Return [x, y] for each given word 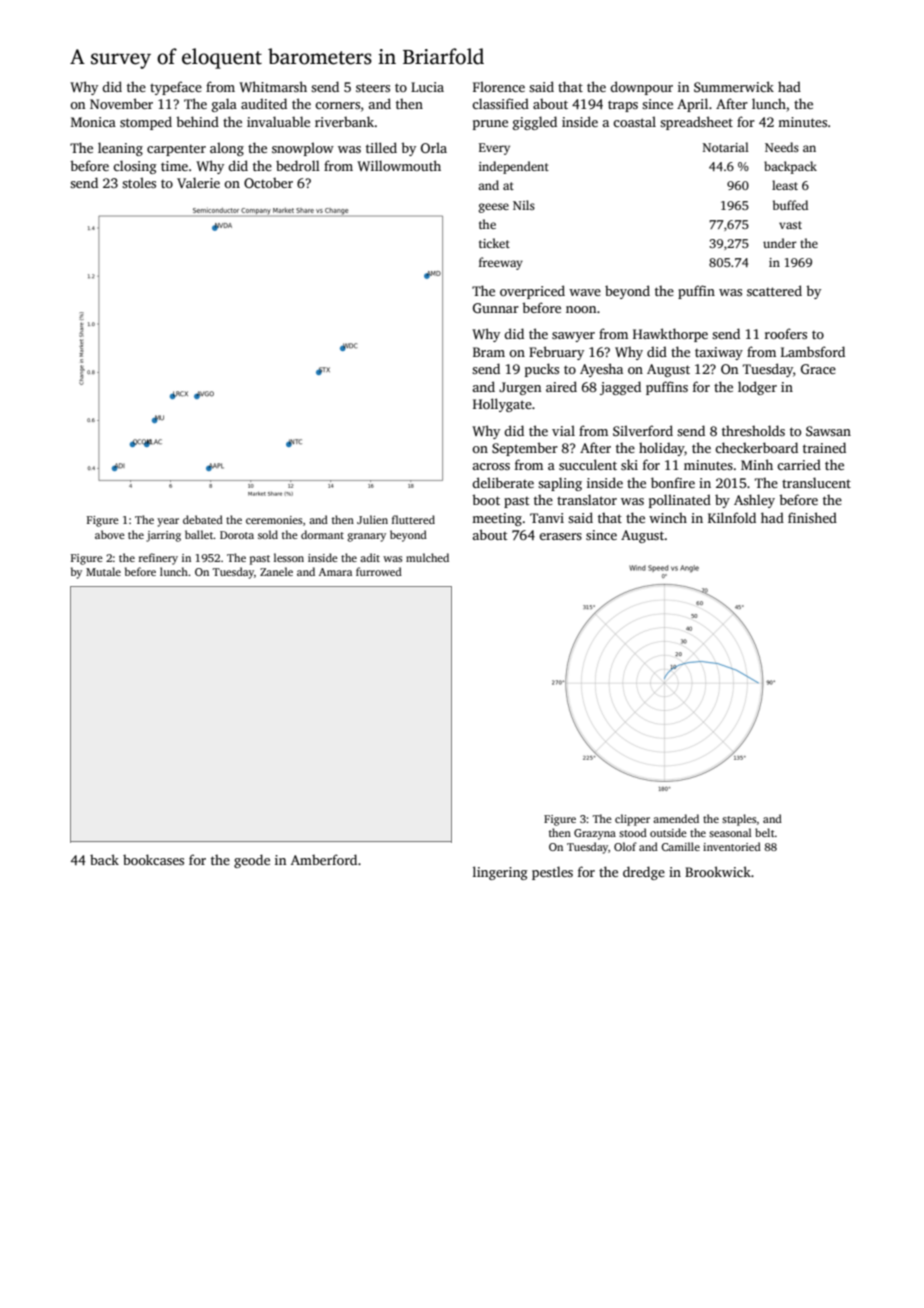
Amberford [324, 859]
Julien [372, 519]
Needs [782, 147]
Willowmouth [399, 165]
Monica [93, 122]
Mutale [103, 571]
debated [203, 519]
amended [676, 818]
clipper [632, 820]
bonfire [673, 482]
